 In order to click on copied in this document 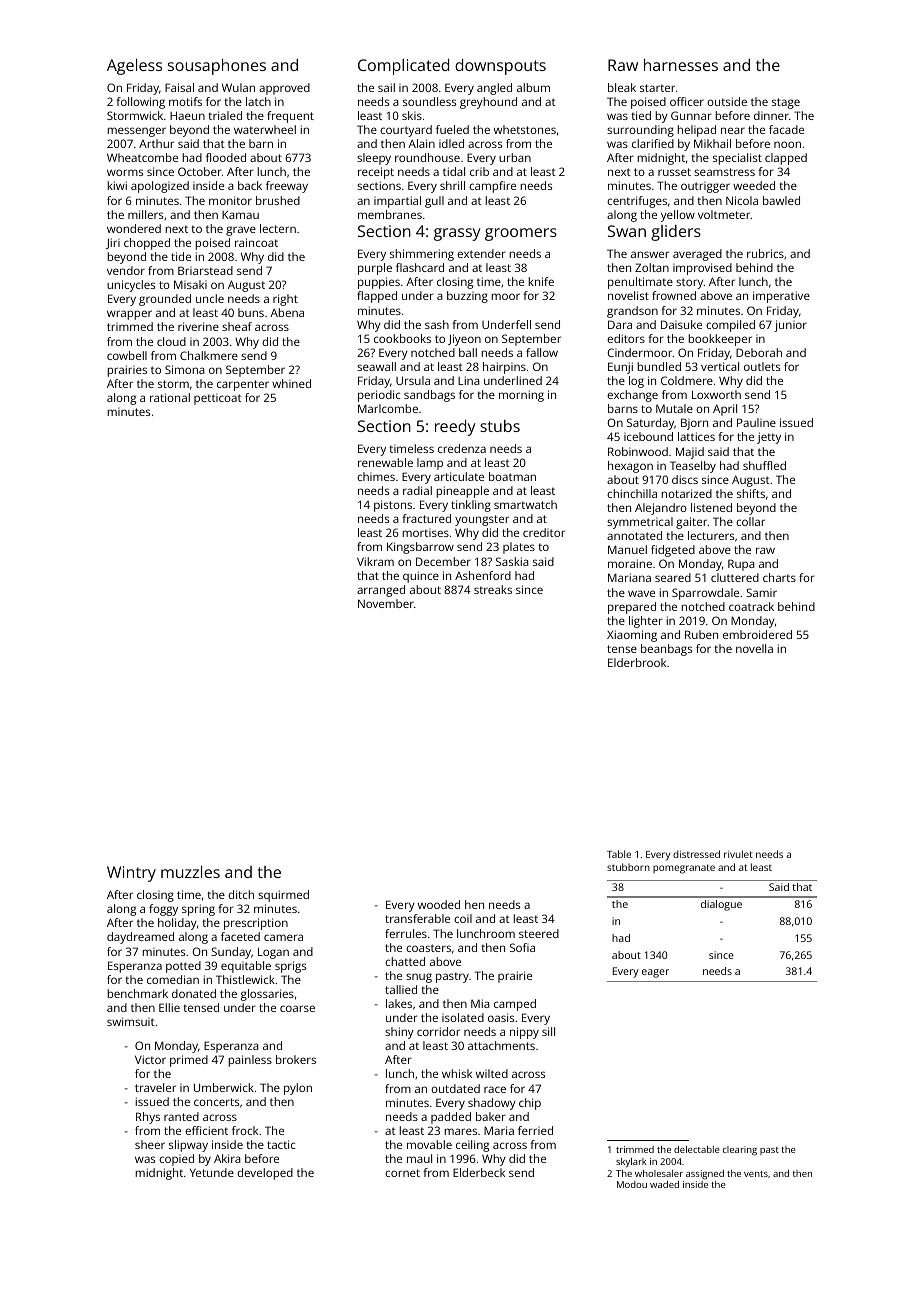, I will do `click(176, 1160)`.
